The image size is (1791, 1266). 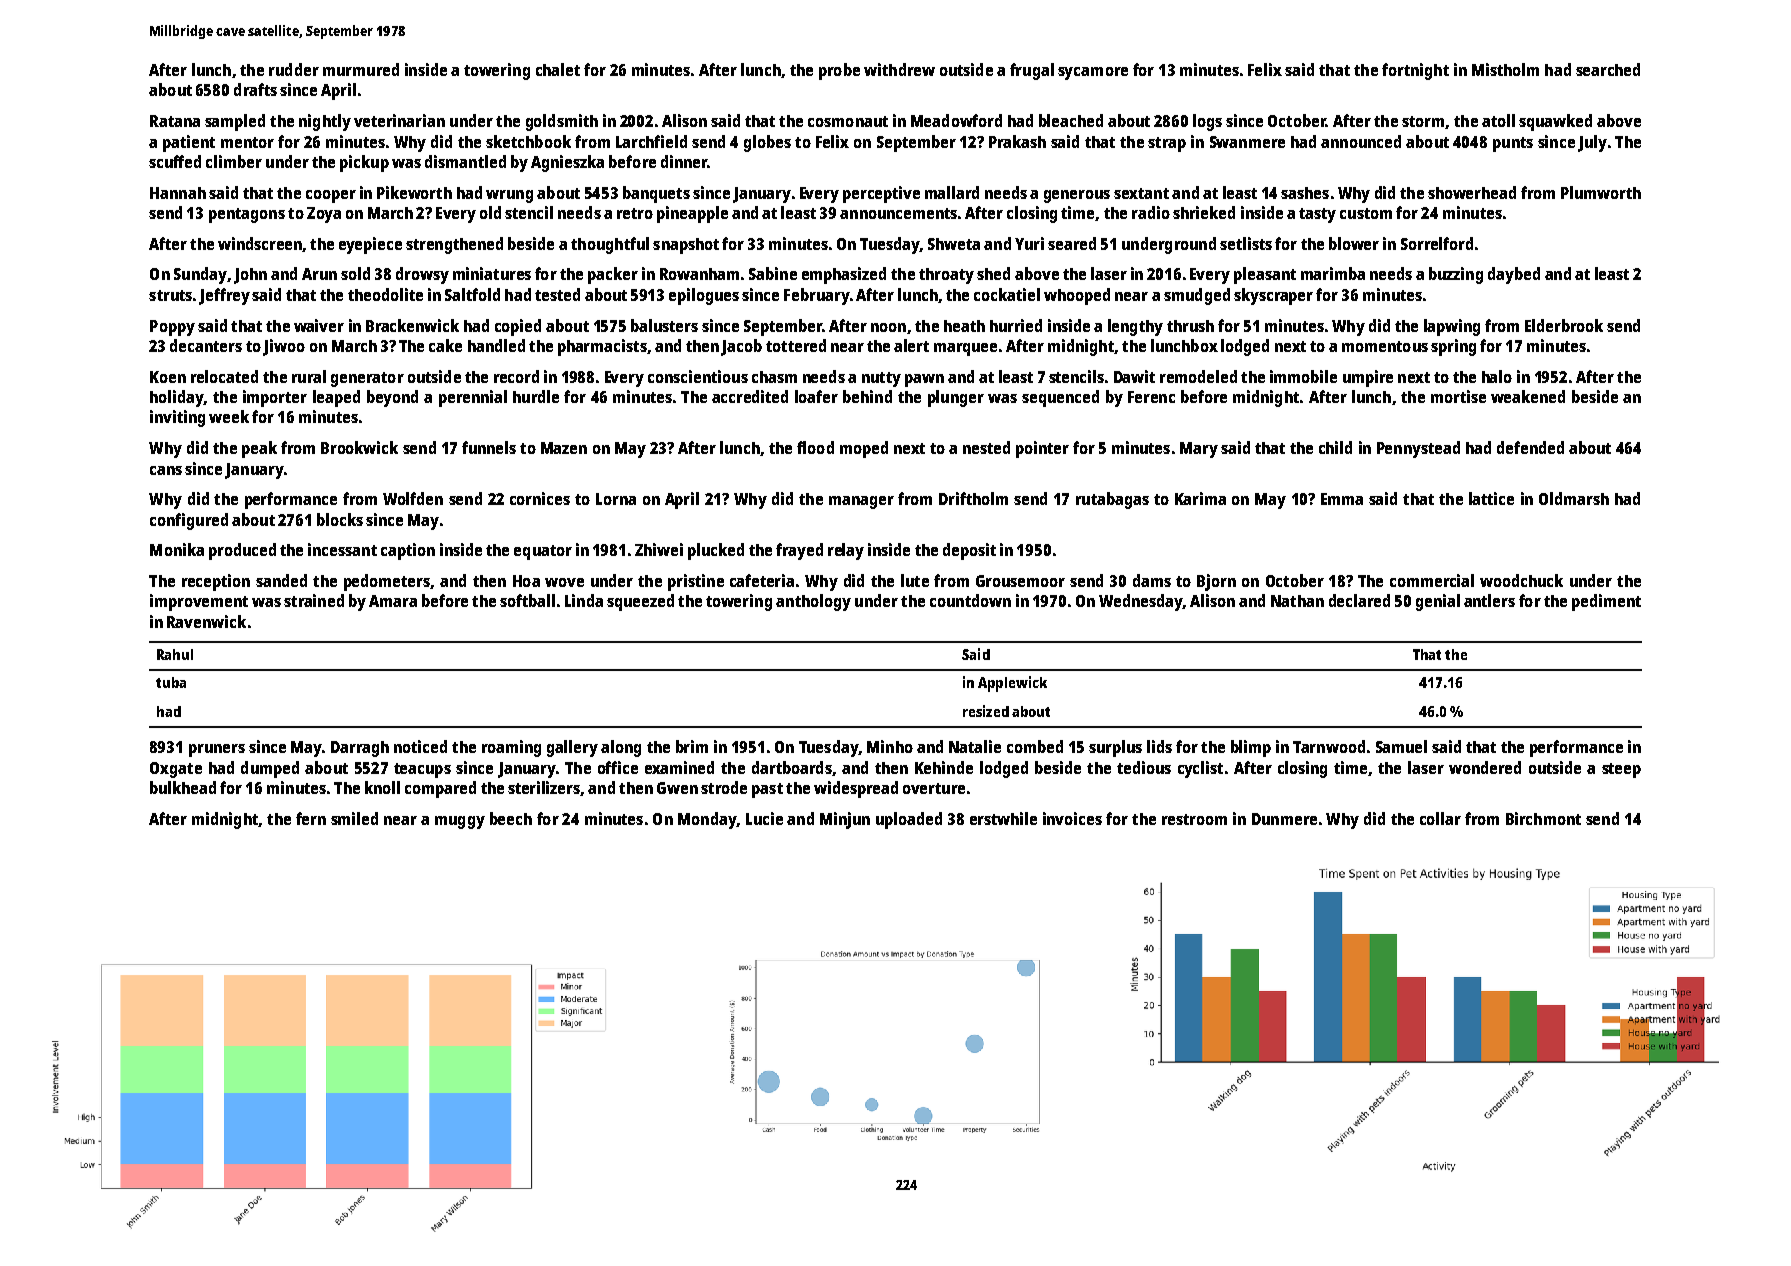 I want to click on fern, so click(x=311, y=818).
